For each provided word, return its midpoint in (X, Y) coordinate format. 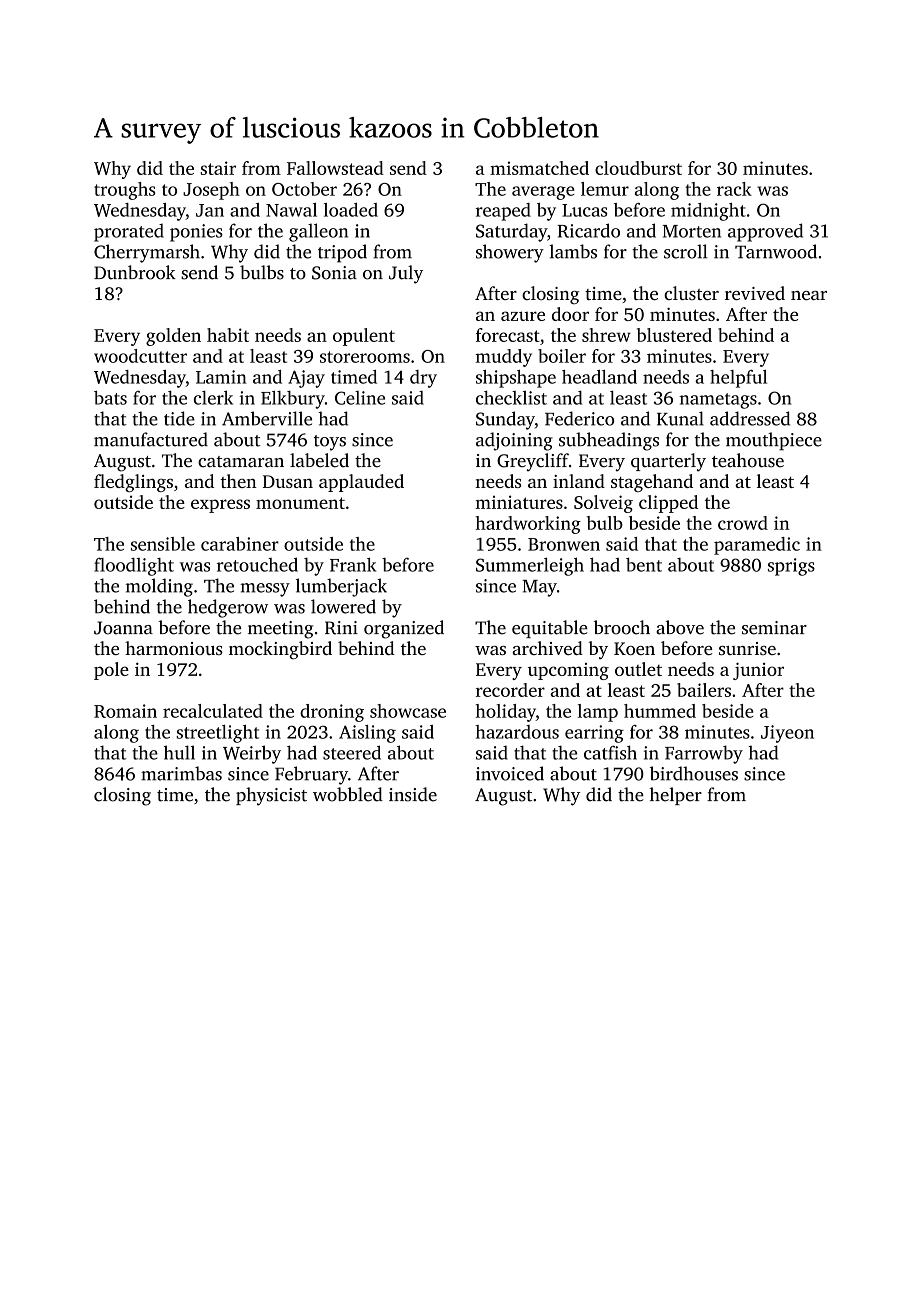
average (543, 193)
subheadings (609, 441)
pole (111, 671)
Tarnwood (776, 251)
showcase (408, 711)
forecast (508, 335)
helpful (738, 379)
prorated (129, 232)
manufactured (151, 439)
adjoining (514, 441)
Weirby (252, 754)
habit (228, 335)
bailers (704, 690)
